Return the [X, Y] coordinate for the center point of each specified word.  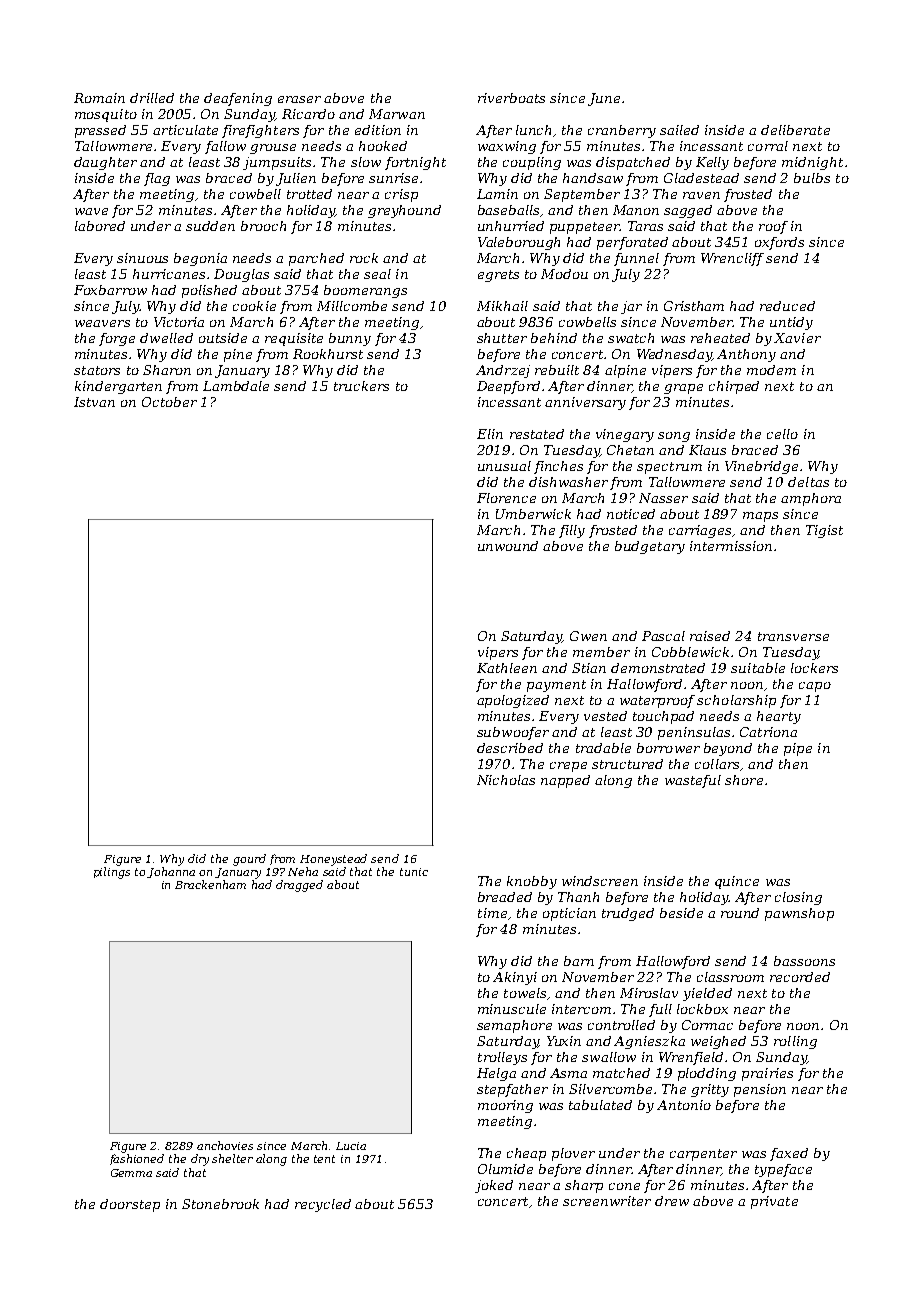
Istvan [94, 402]
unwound [508, 546]
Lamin [497, 194]
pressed [100, 131]
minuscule [512, 1009]
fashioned [137, 1159]
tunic [414, 872]
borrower [668, 748]
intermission [731, 546]
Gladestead [701, 178]
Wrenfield [691, 1058]
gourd [249, 860]
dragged [299, 886]
